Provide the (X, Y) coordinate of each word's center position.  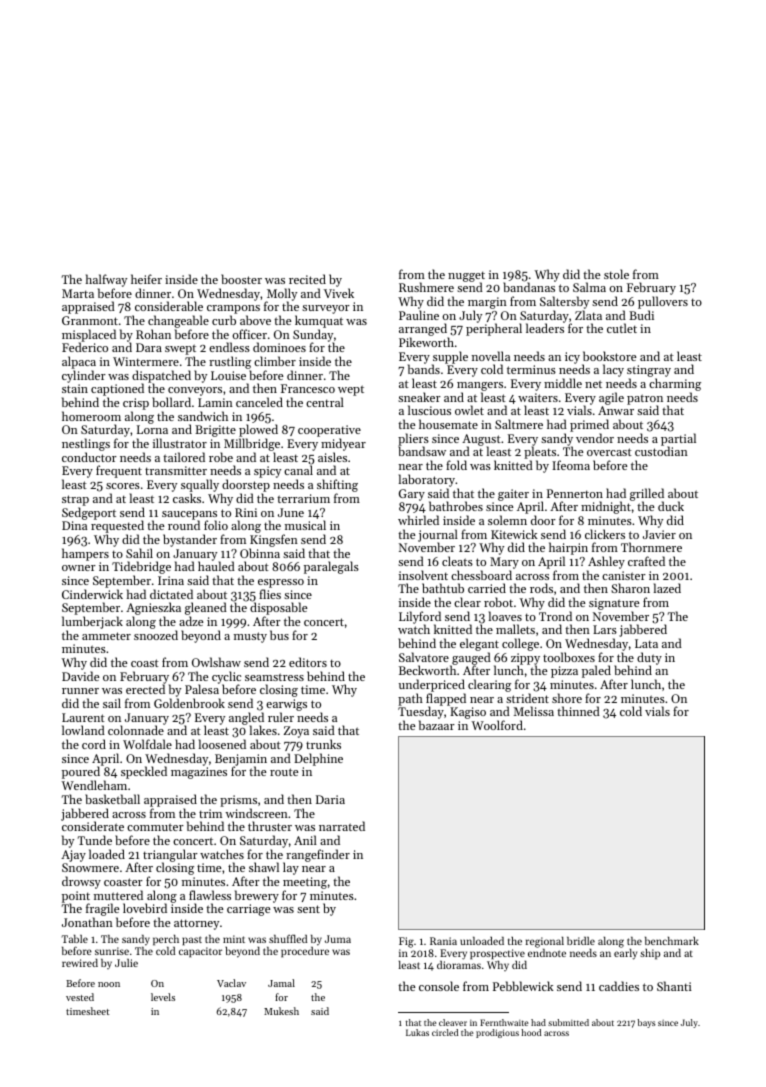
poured (81, 773)
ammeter (106, 636)
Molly (281, 295)
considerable (169, 306)
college (520, 644)
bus (279, 635)
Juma (338, 939)
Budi (641, 315)
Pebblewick (523, 986)
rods (541, 588)
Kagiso (468, 713)
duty (649, 659)
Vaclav (231, 983)
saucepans (189, 515)
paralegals (331, 567)
